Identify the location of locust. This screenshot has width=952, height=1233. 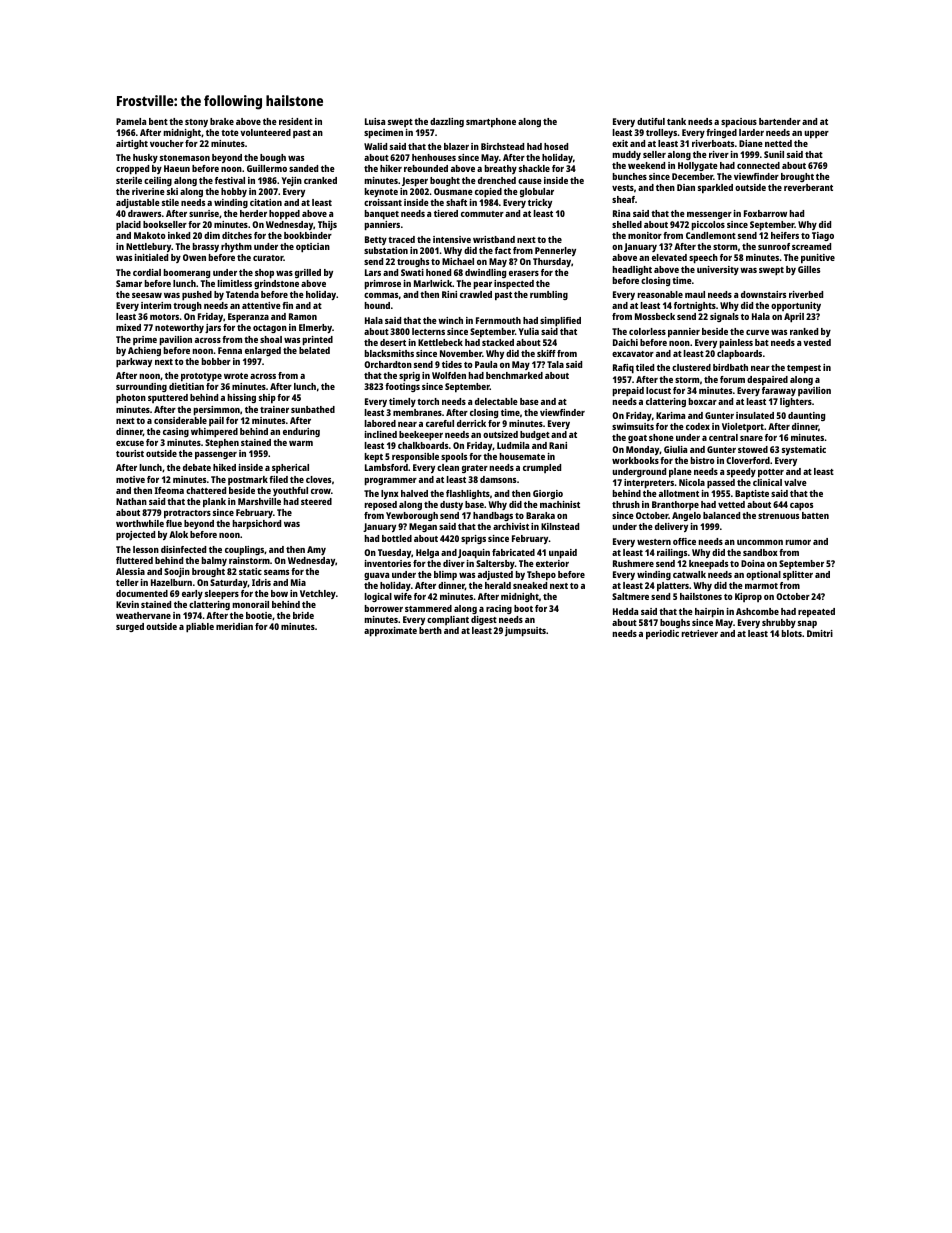
(658, 390).
